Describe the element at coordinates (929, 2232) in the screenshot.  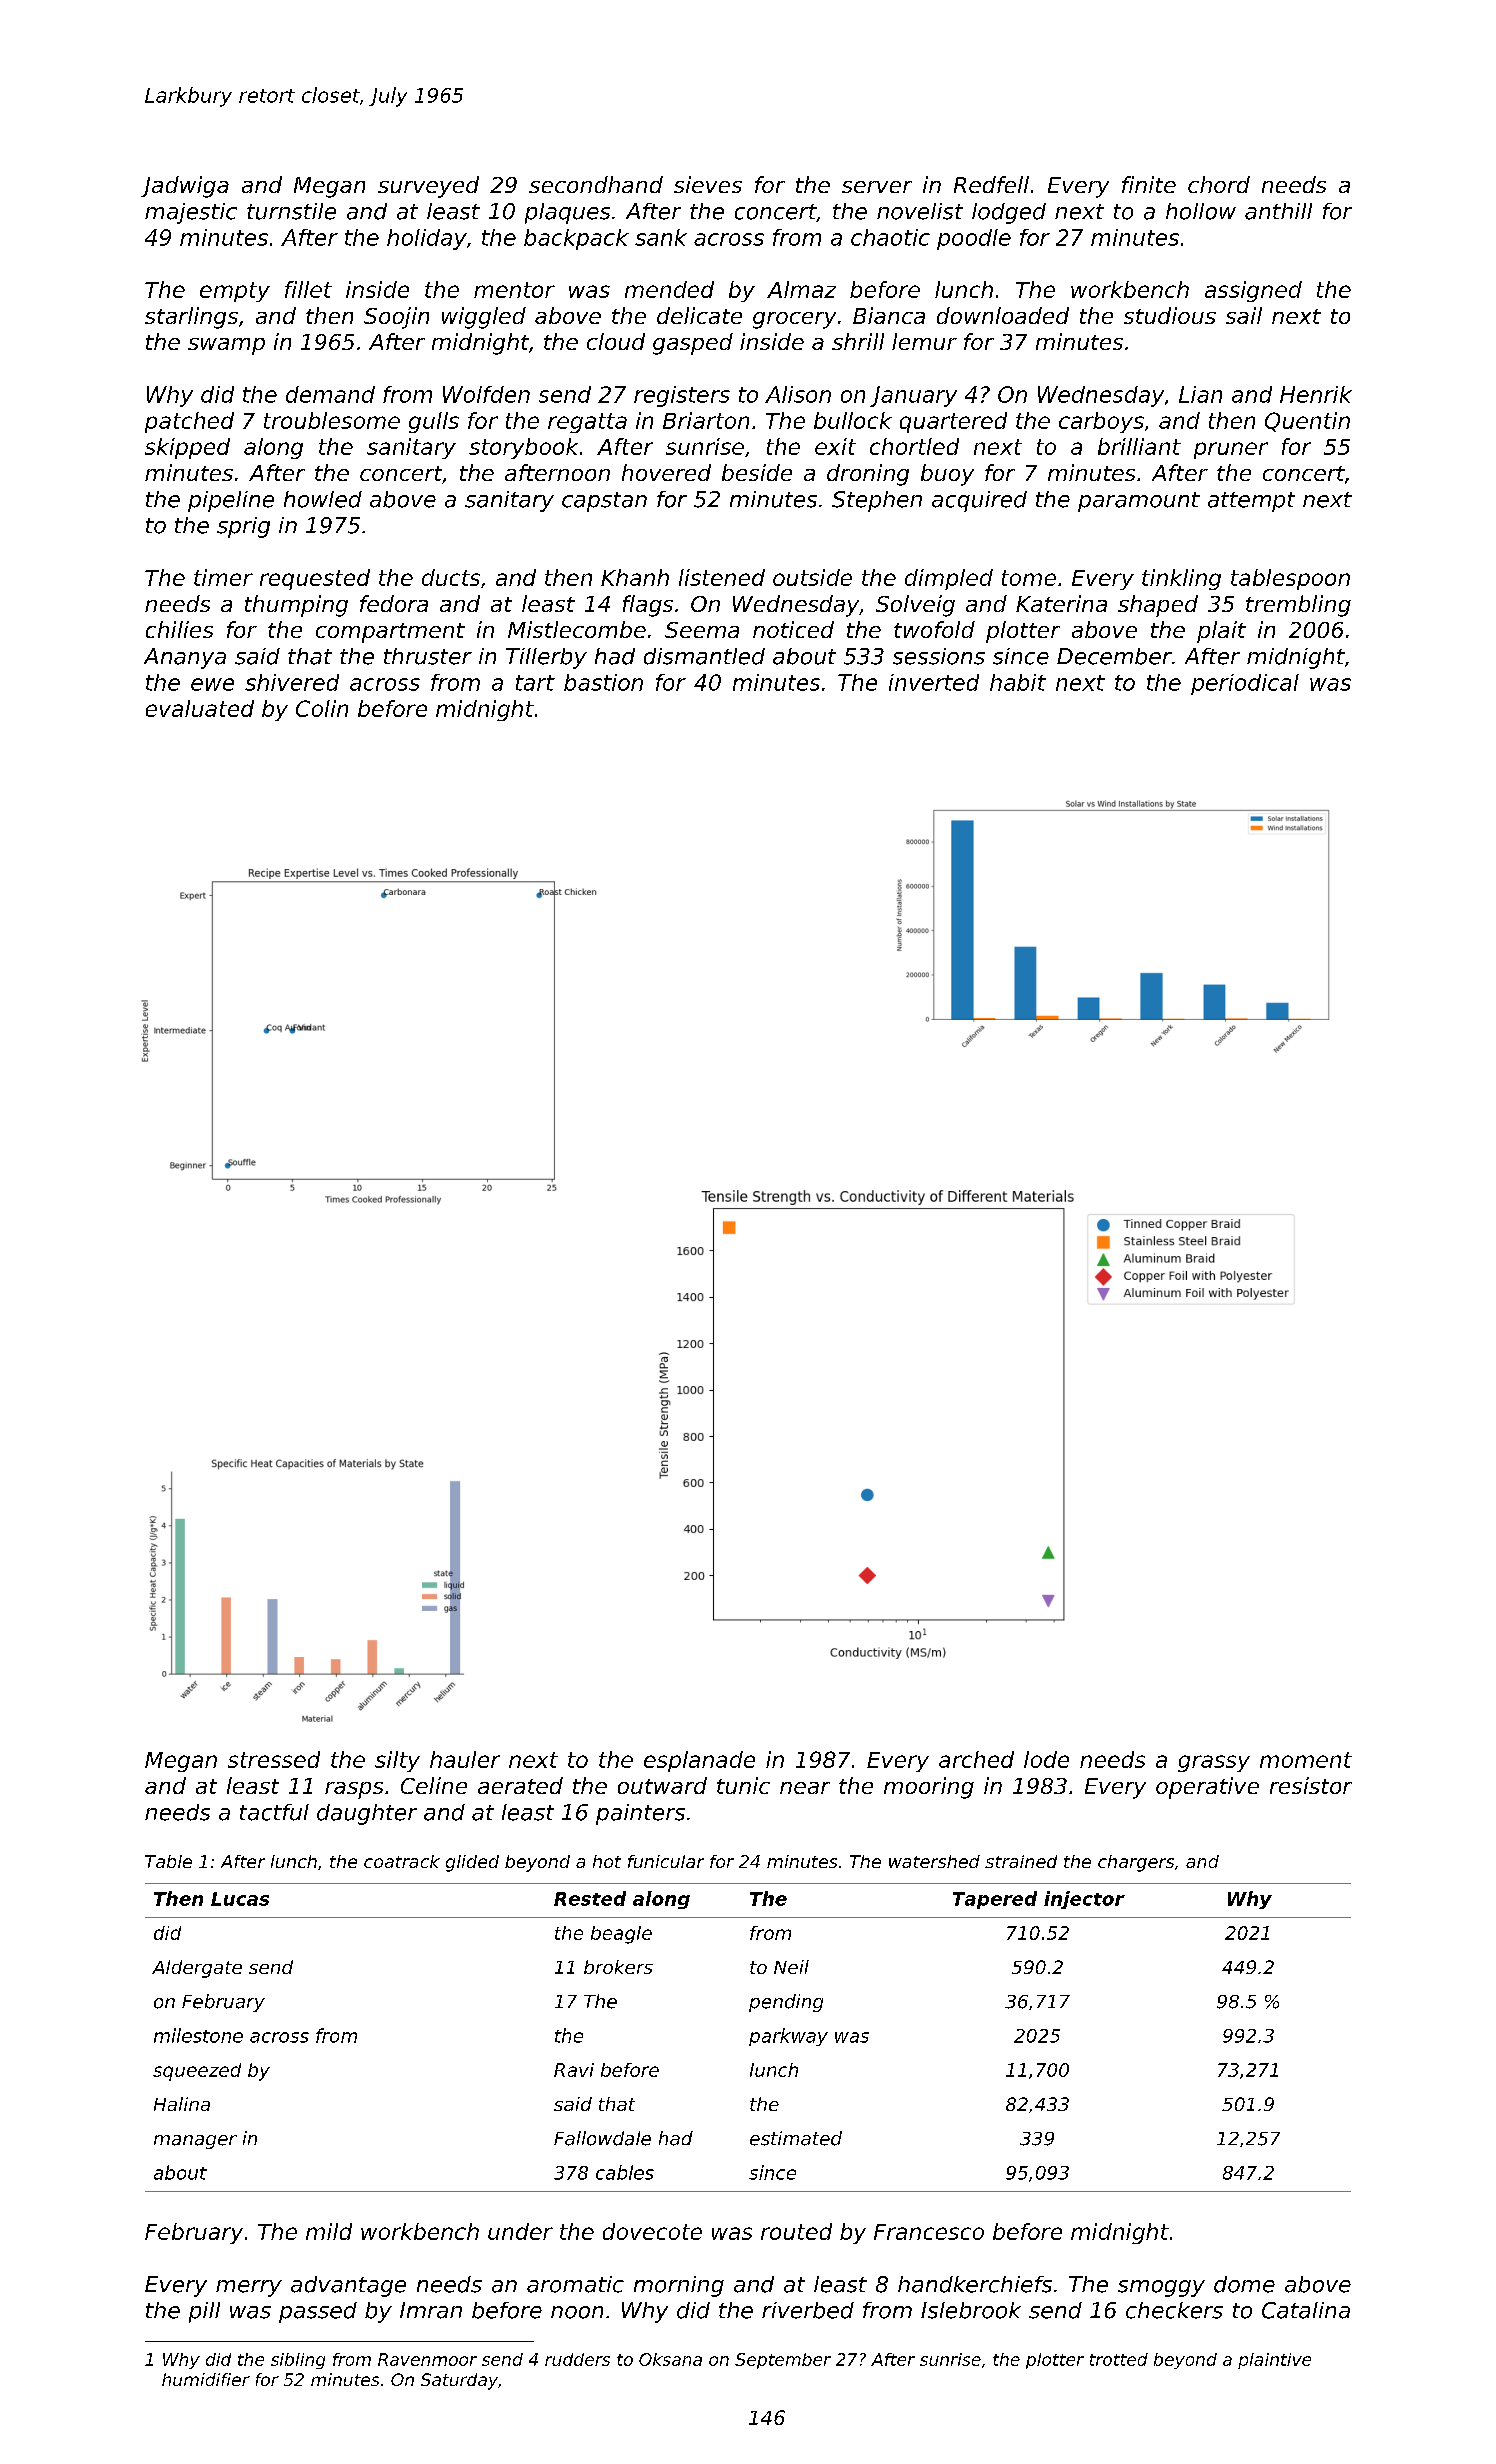
I see `Francesco` at that location.
